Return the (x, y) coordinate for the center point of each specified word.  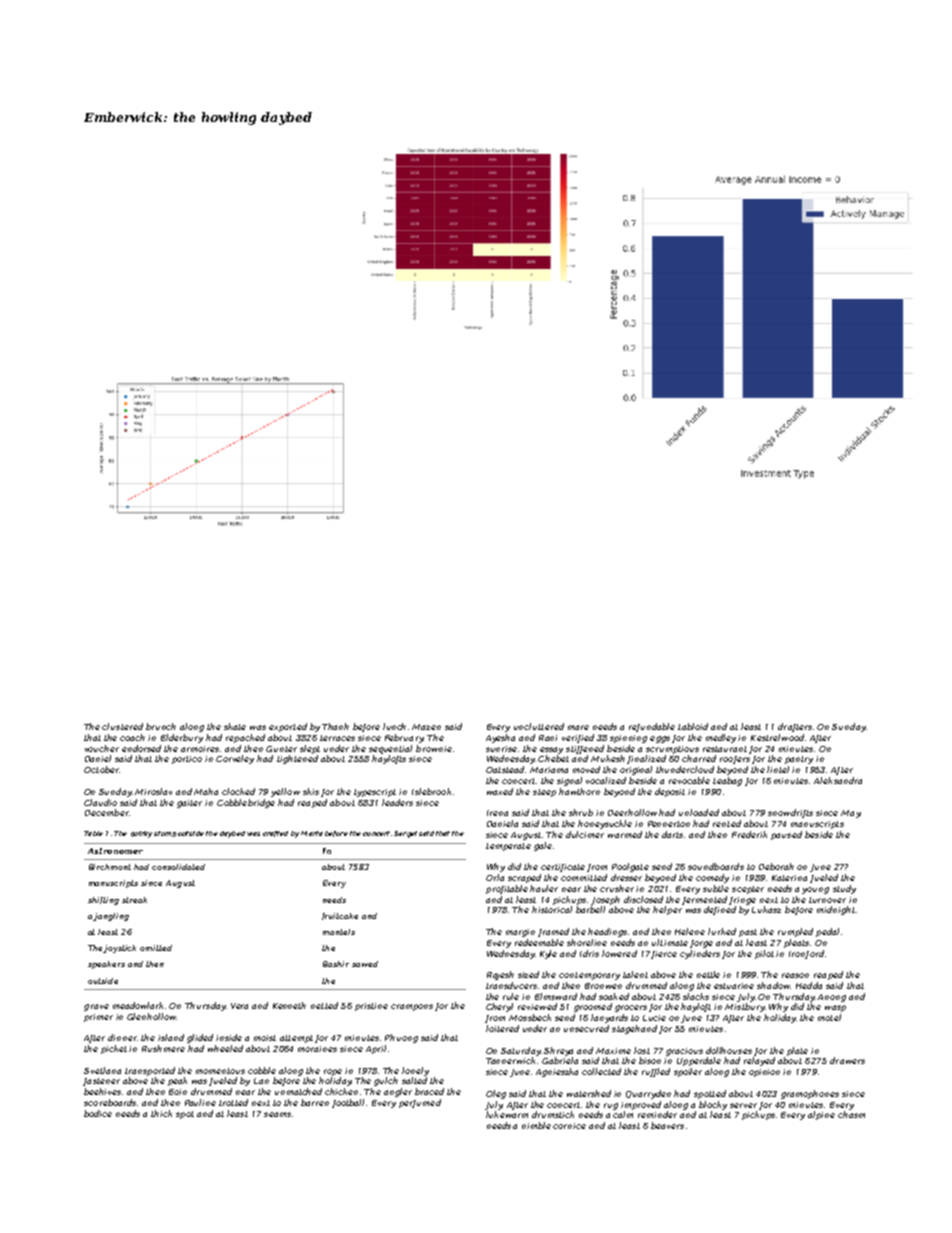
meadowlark (138, 1005)
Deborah (776, 866)
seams (277, 1114)
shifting (103, 901)
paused (786, 835)
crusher (617, 888)
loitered (502, 1028)
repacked (245, 738)
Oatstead (505, 769)
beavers (667, 1125)
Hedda (809, 985)
